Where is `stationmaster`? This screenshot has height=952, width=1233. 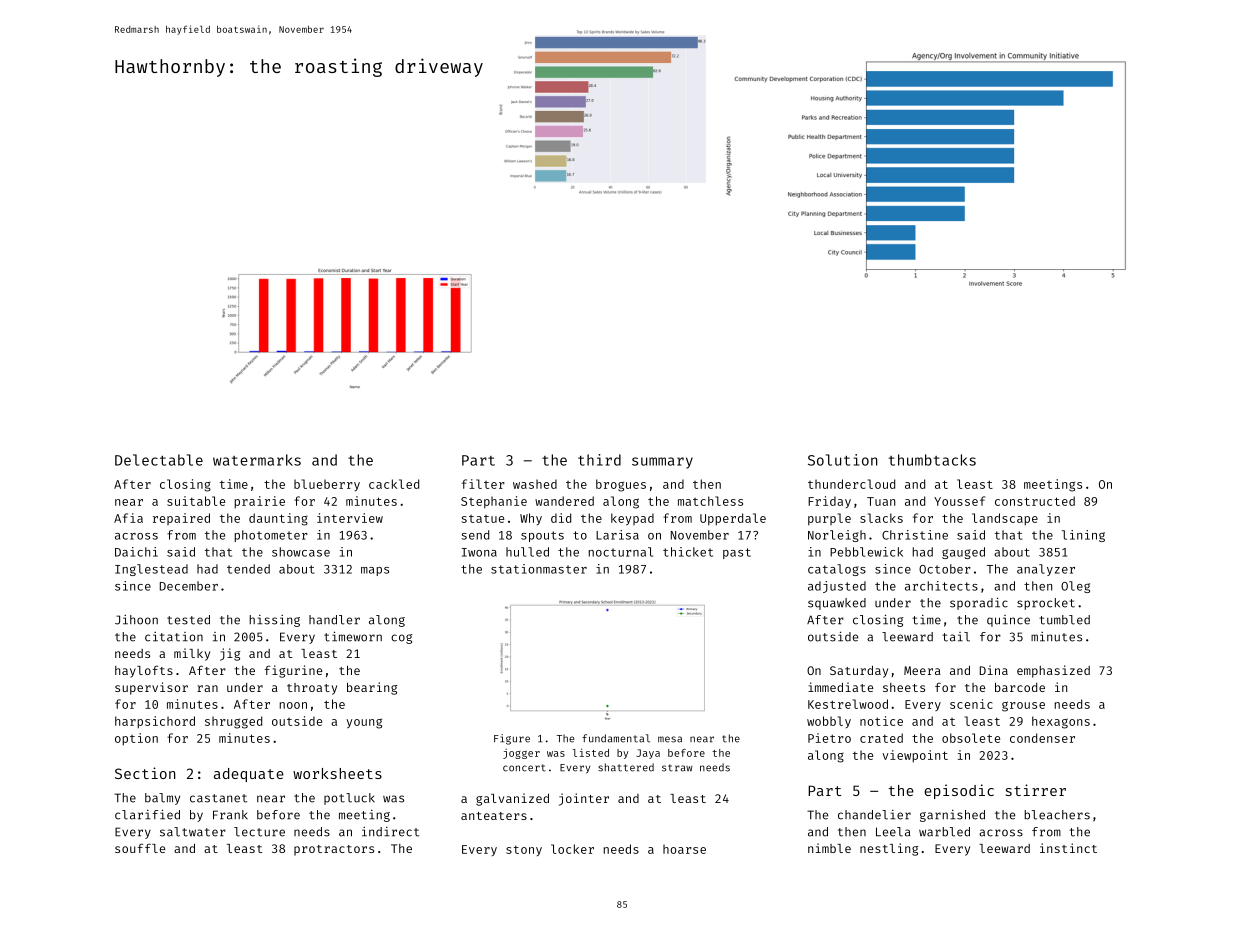 stationmaster is located at coordinates (539, 569).
